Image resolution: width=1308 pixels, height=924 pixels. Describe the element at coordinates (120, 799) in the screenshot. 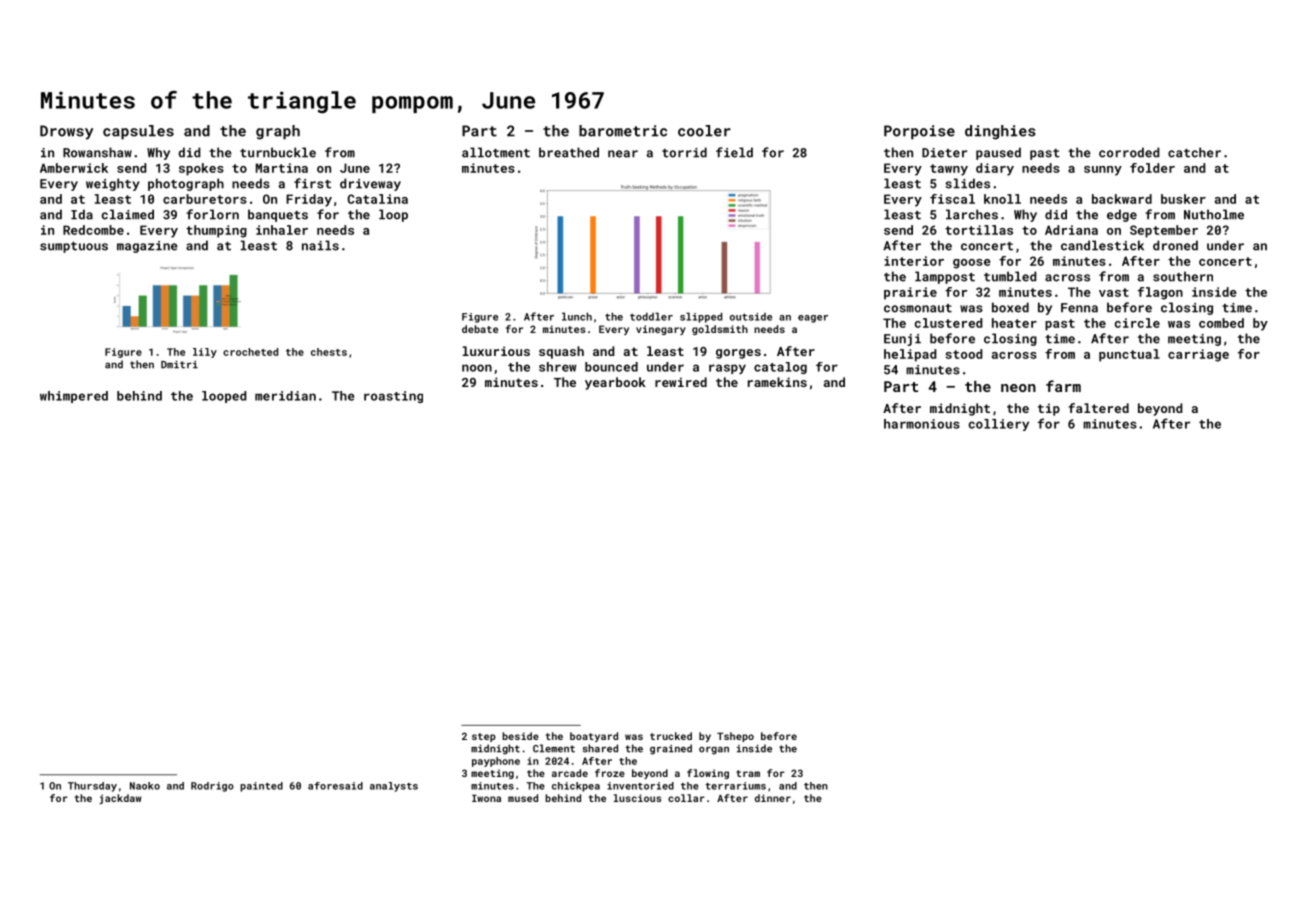

I see `jackdaw` at that location.
